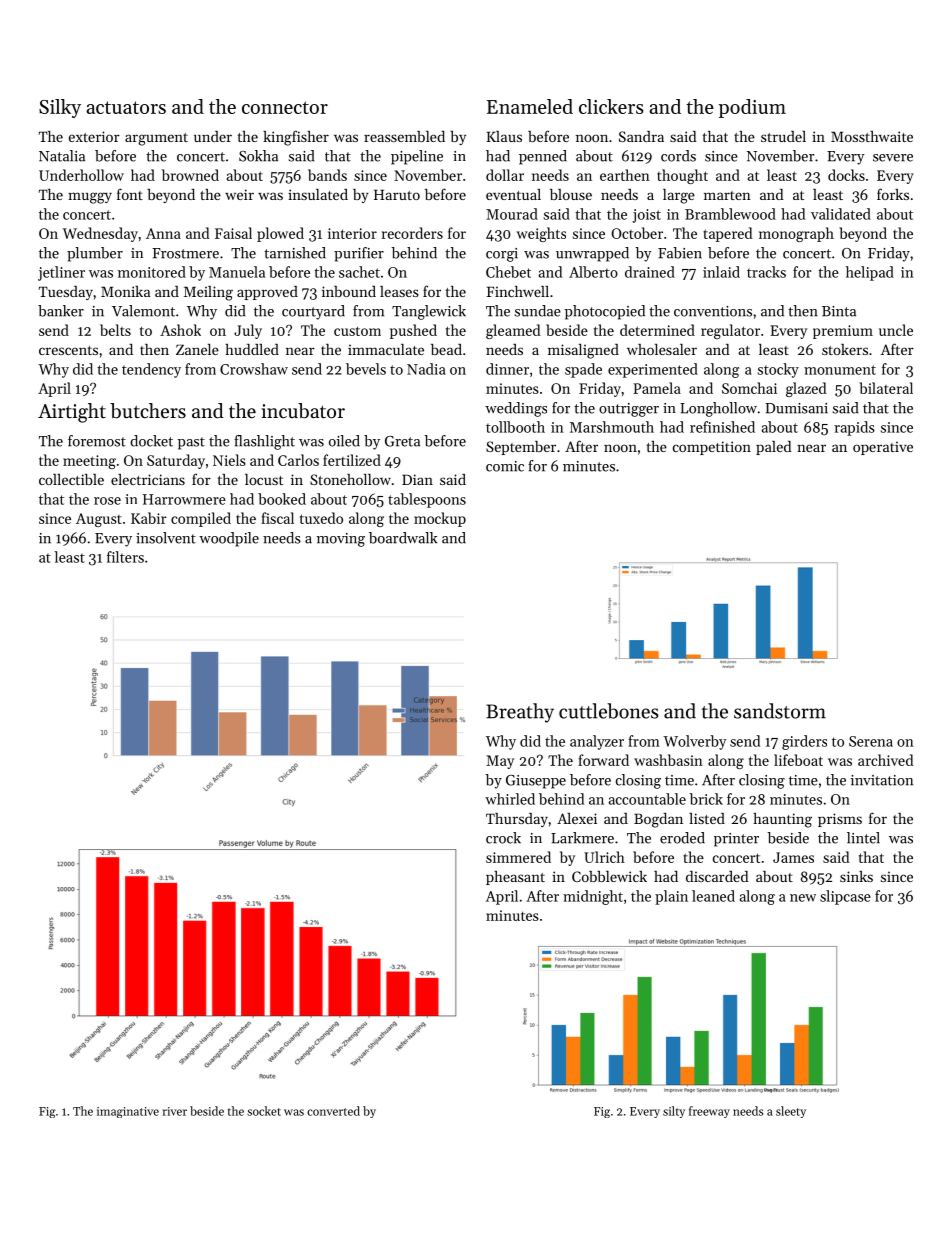 The image size is (952, 1233). What do you see at coordinates (612, 427) in the screenshot?
I see `Marshmouth` at bounding box center [612, 427].
